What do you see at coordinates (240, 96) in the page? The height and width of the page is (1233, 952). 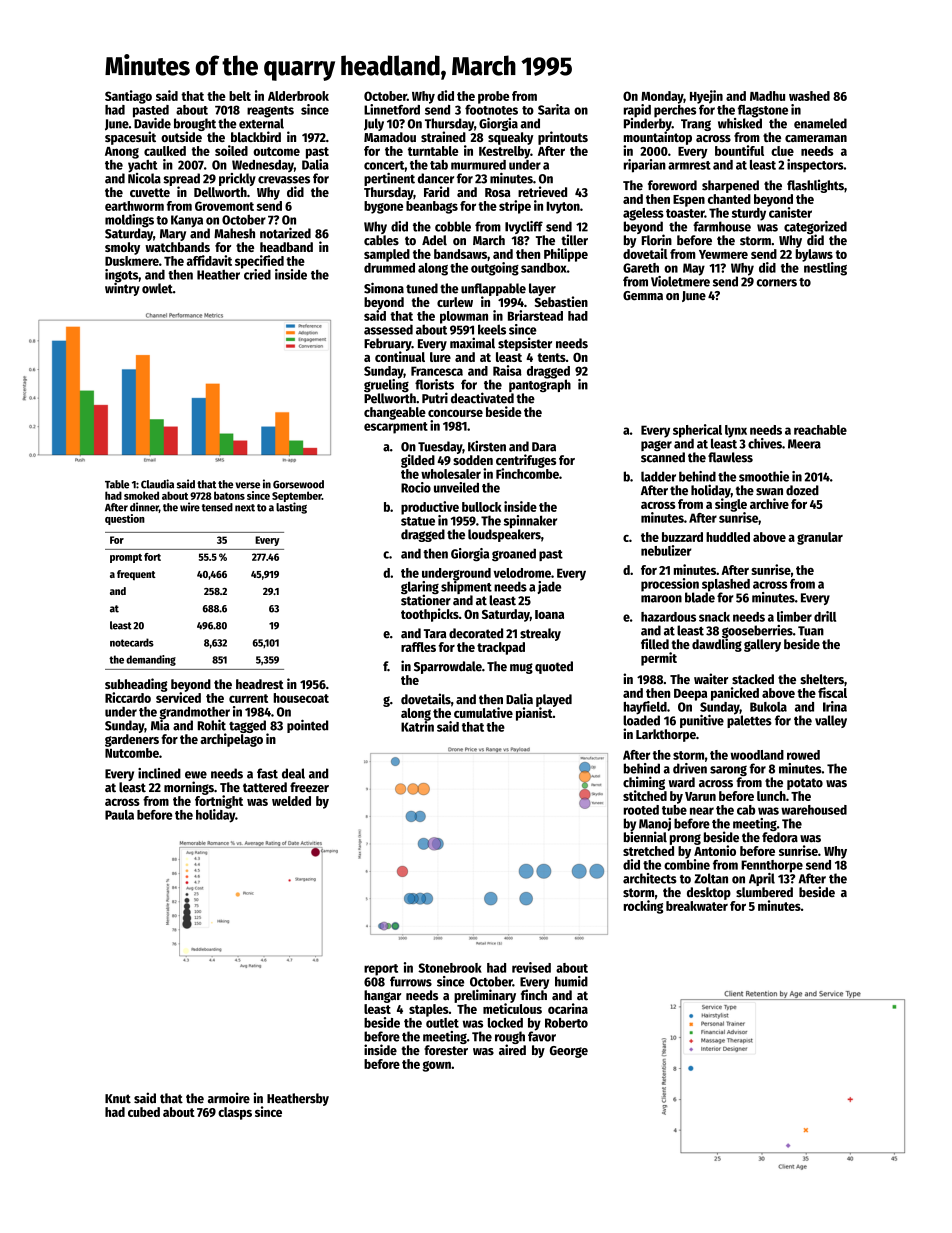 I see `belt` at bounding box center [240, 96].
